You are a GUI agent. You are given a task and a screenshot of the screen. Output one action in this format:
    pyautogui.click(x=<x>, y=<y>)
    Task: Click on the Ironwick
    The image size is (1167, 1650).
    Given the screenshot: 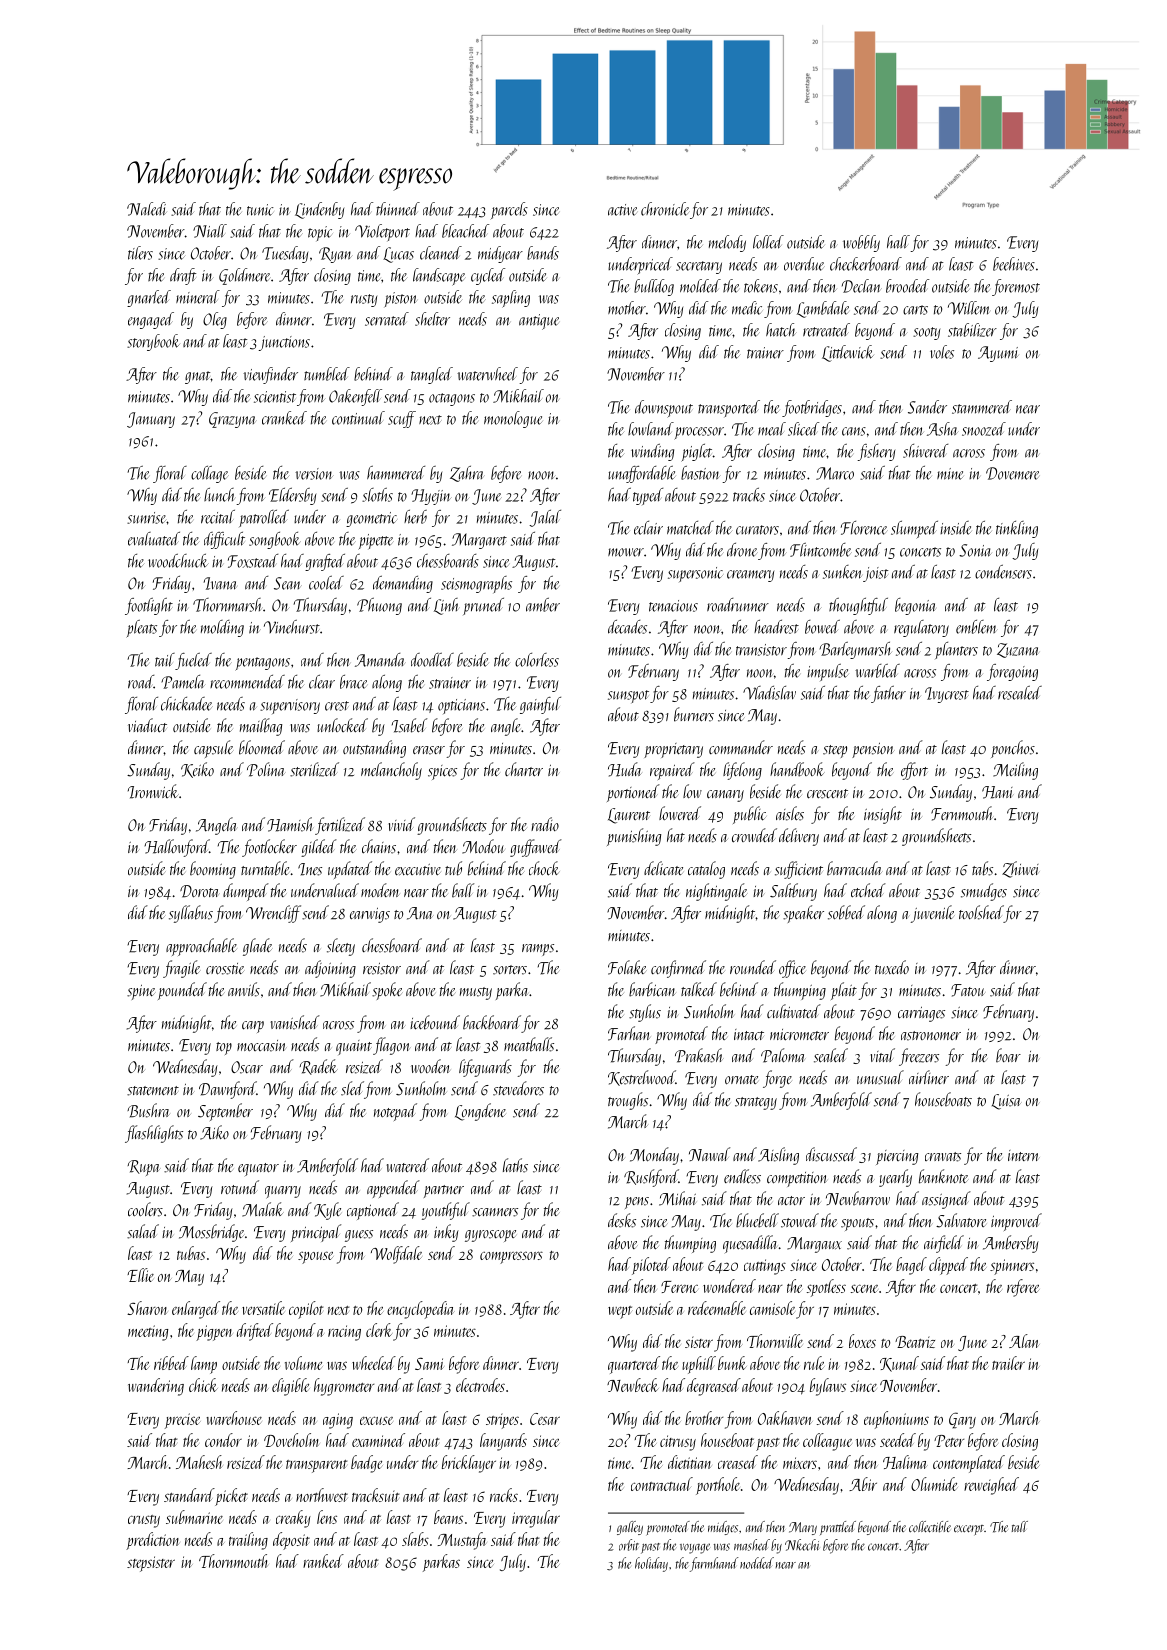 What is the action you would take?
    pyautogui.click(x=153, y=791)
